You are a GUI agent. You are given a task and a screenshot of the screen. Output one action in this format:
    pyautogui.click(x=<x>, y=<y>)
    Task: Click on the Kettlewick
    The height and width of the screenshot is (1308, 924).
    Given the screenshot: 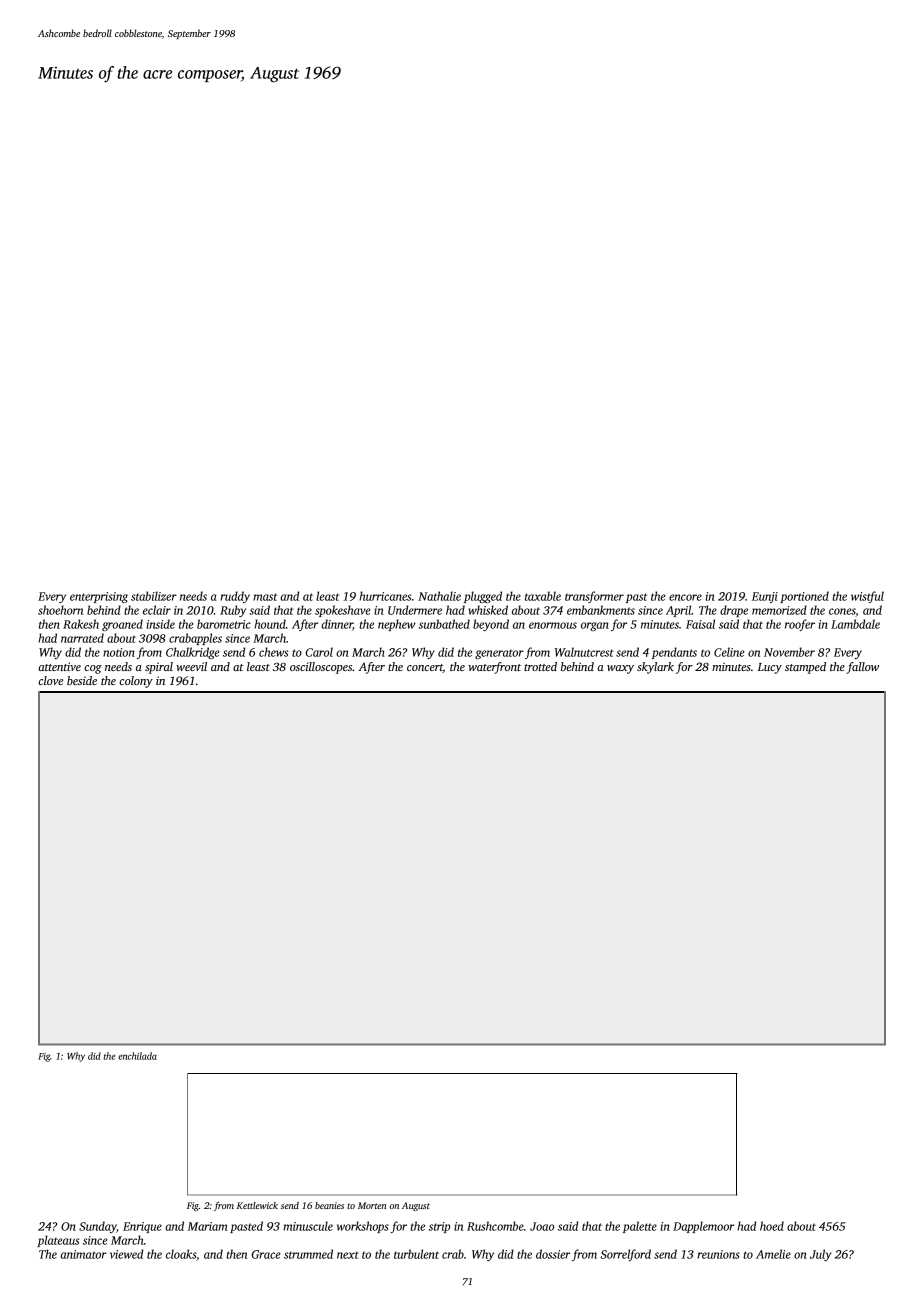 What is the action you would take?
    pyautogui.click(x=257, y=1205)
